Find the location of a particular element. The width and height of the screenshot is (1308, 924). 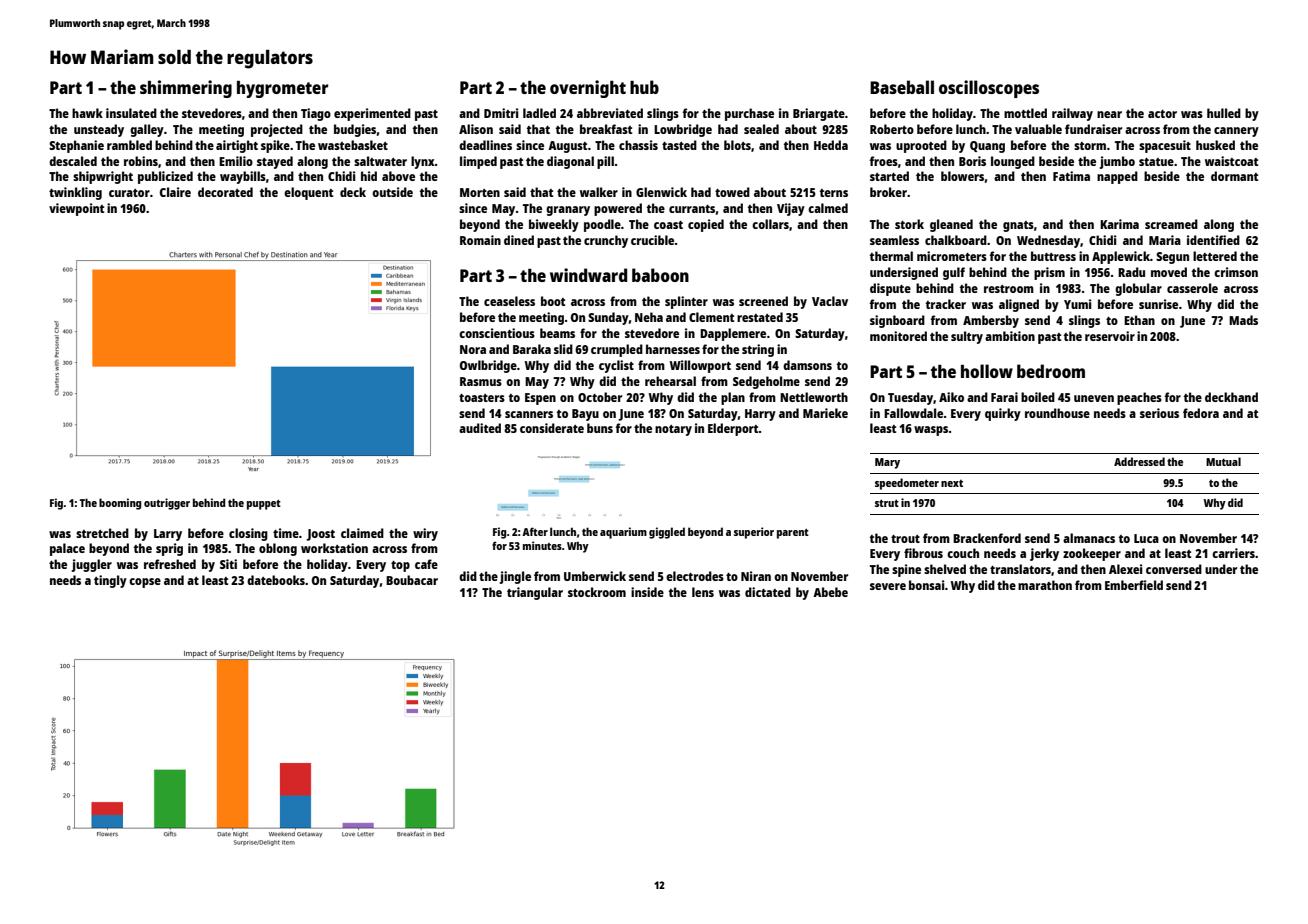

restroom is located at coordinates (1009, 289).
